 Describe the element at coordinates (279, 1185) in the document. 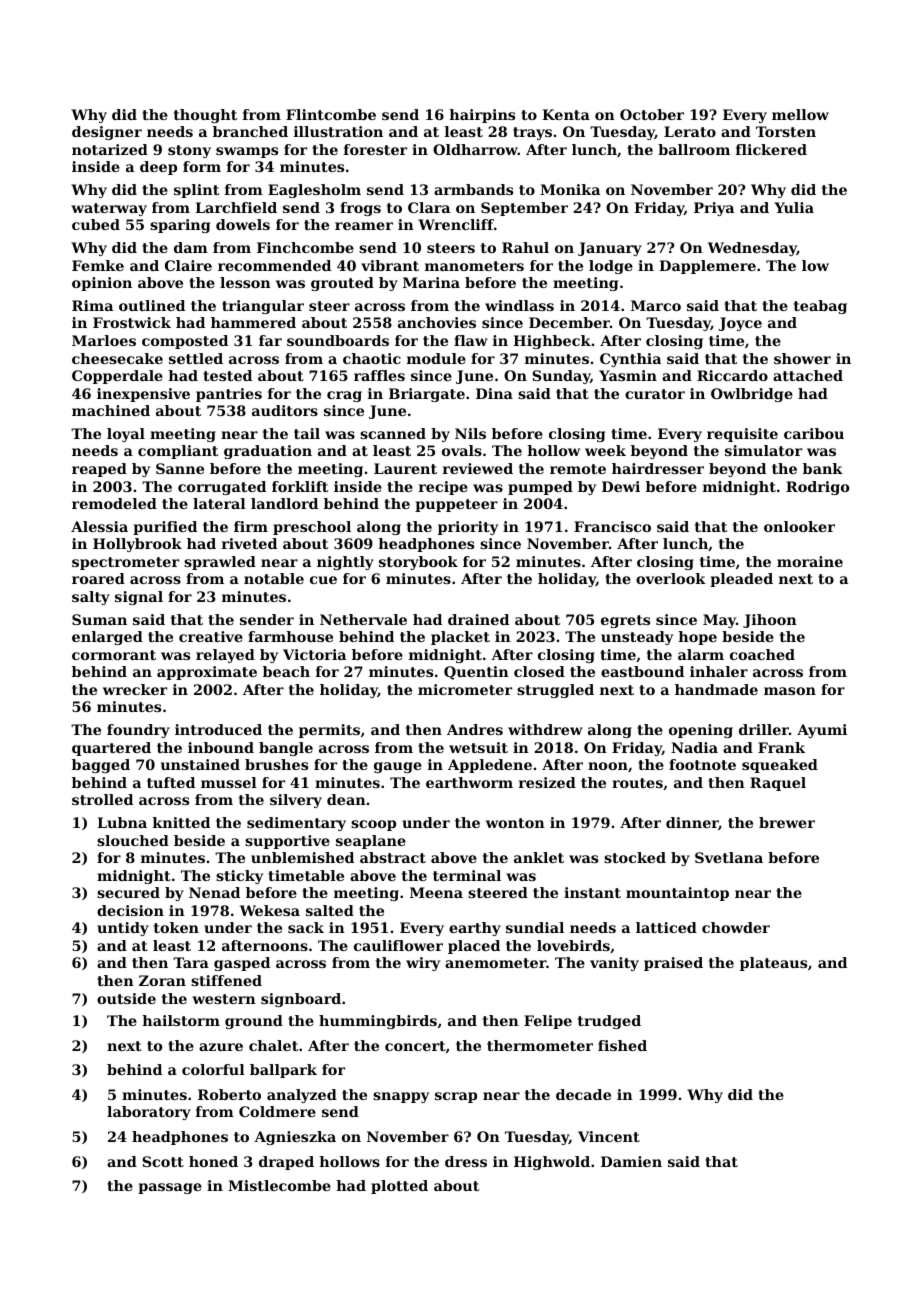

I see `Mistlecombe` at that location.
